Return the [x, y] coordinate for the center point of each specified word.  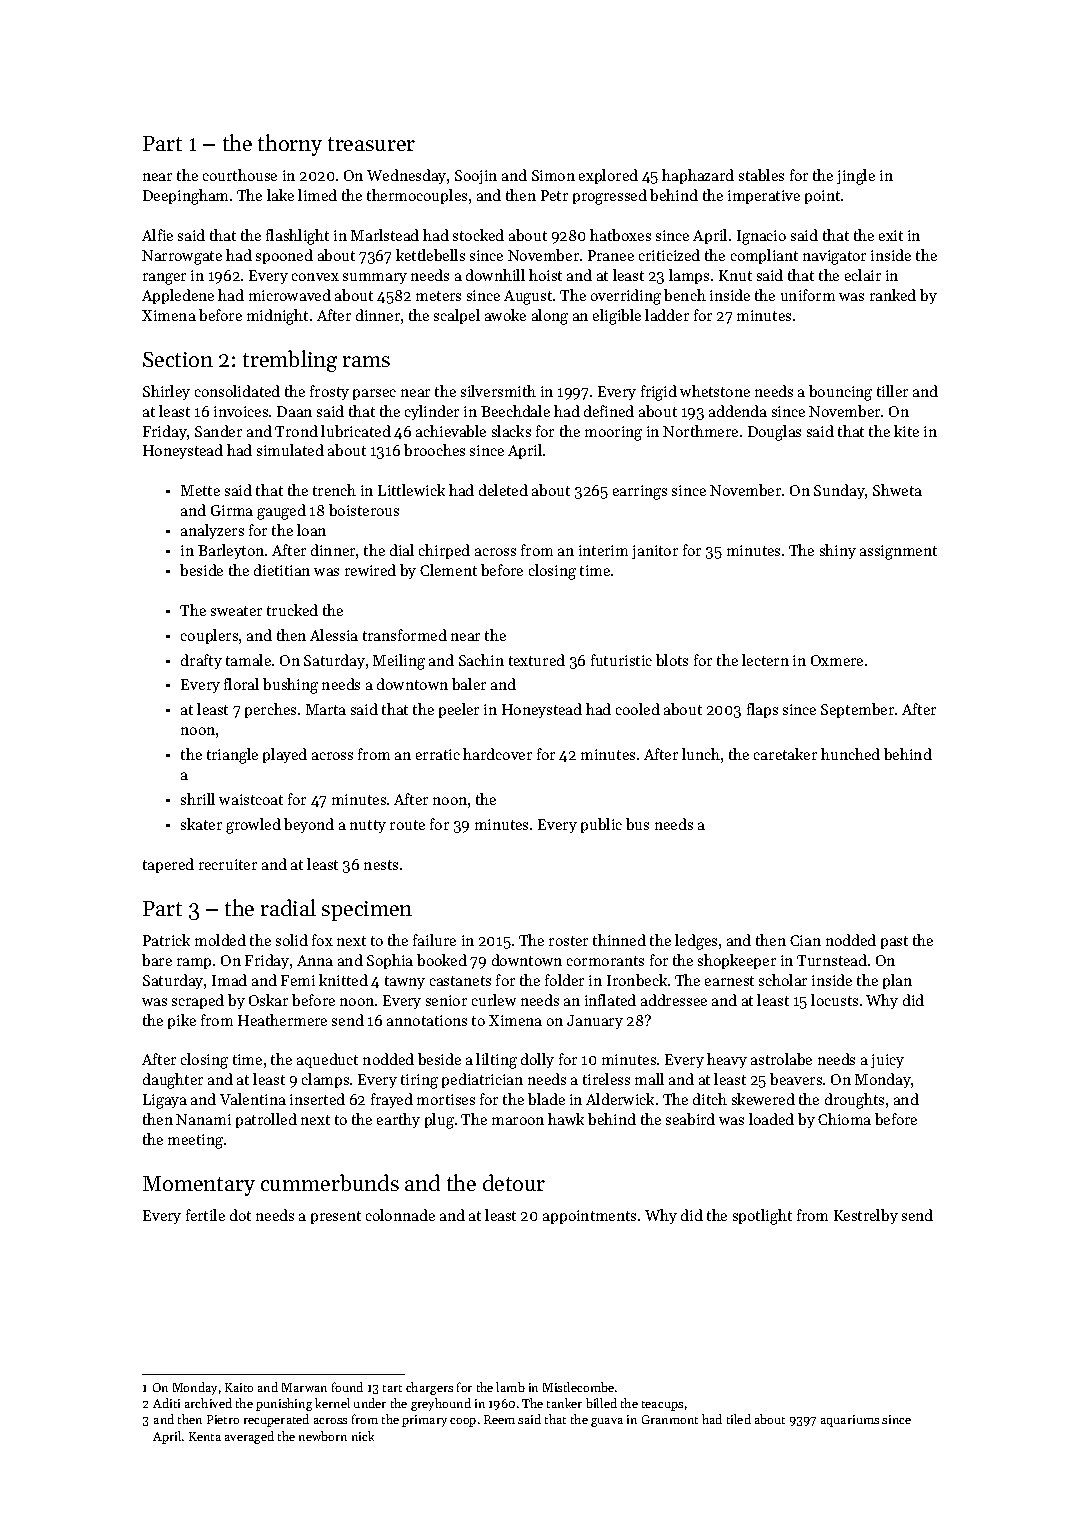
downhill [495, 275]
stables [761, 175]
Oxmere [837, 660]
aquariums [850, 1421]
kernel [332, 1403]
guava [607, 1422]
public [601, 825]
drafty [201, 661]
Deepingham [185, 197]
